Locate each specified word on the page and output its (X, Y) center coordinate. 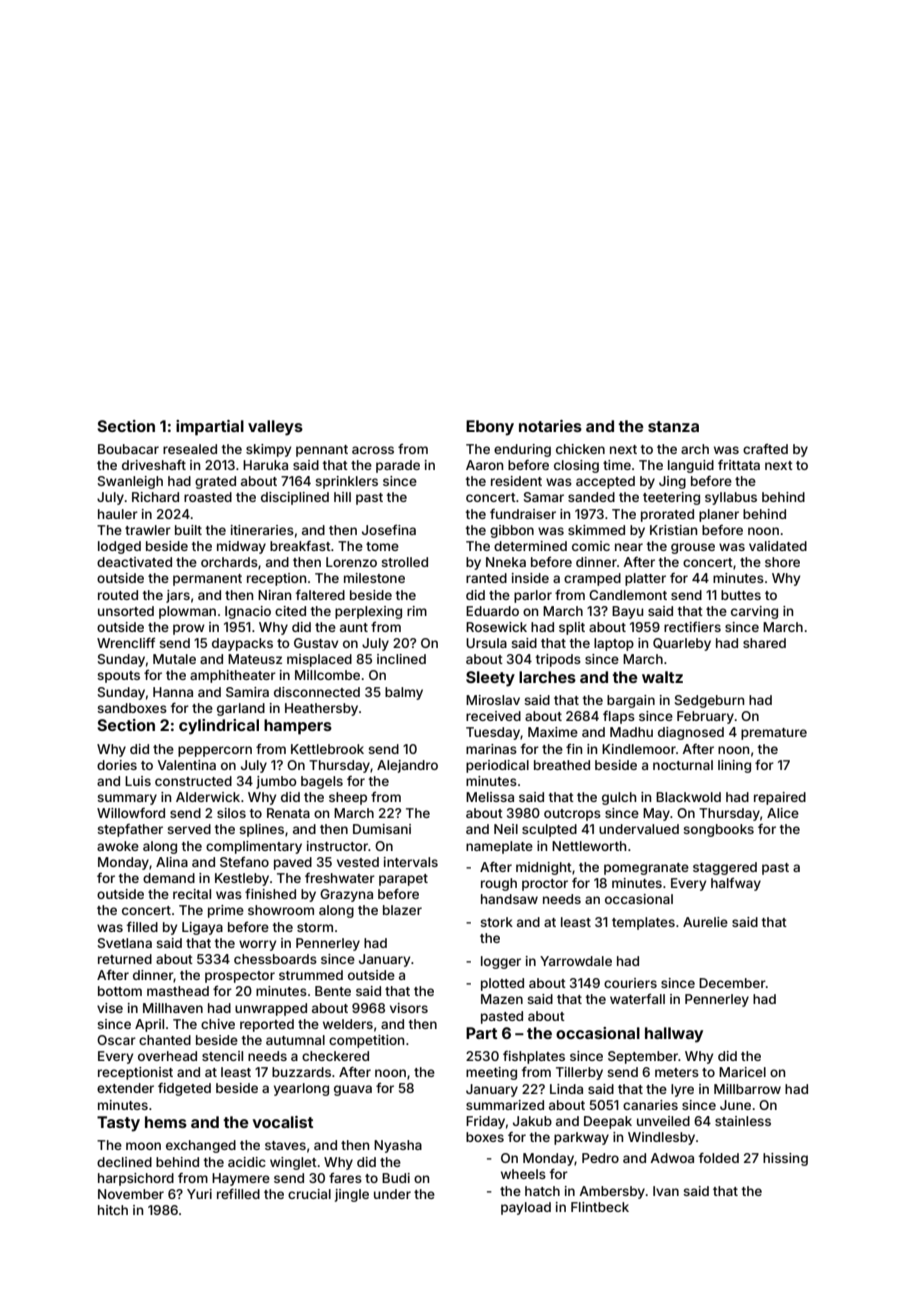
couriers (630, 983)
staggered (725, 868)
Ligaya (202, 928)
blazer (402, 910)
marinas (491, 749)
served (189, 829)
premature (774, 734)
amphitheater (233, 676)
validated (778, 546)
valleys (275, 428)
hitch (113, 1210)
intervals (411, 862)
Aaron (484, 465)
